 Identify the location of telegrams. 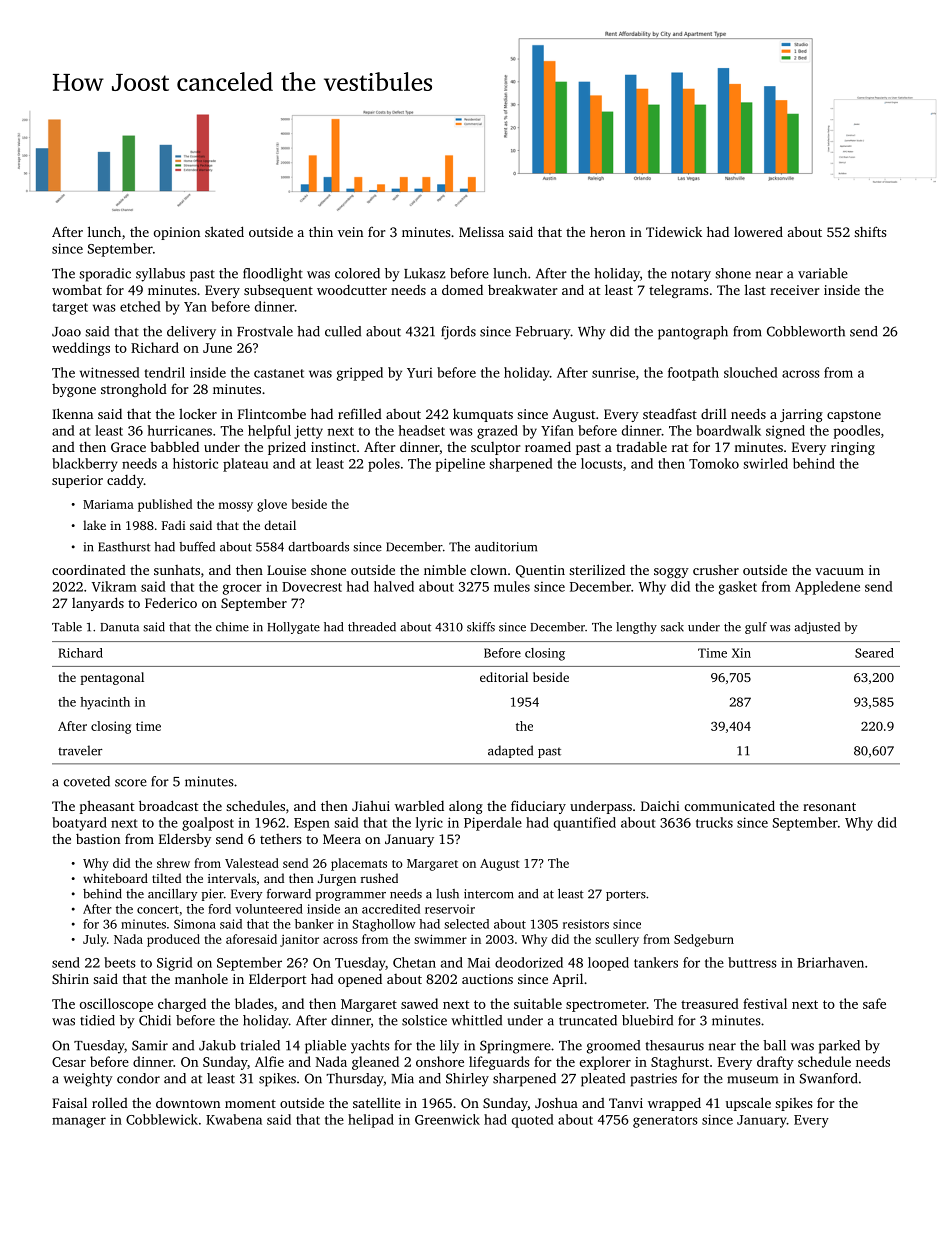
(678, 291).
